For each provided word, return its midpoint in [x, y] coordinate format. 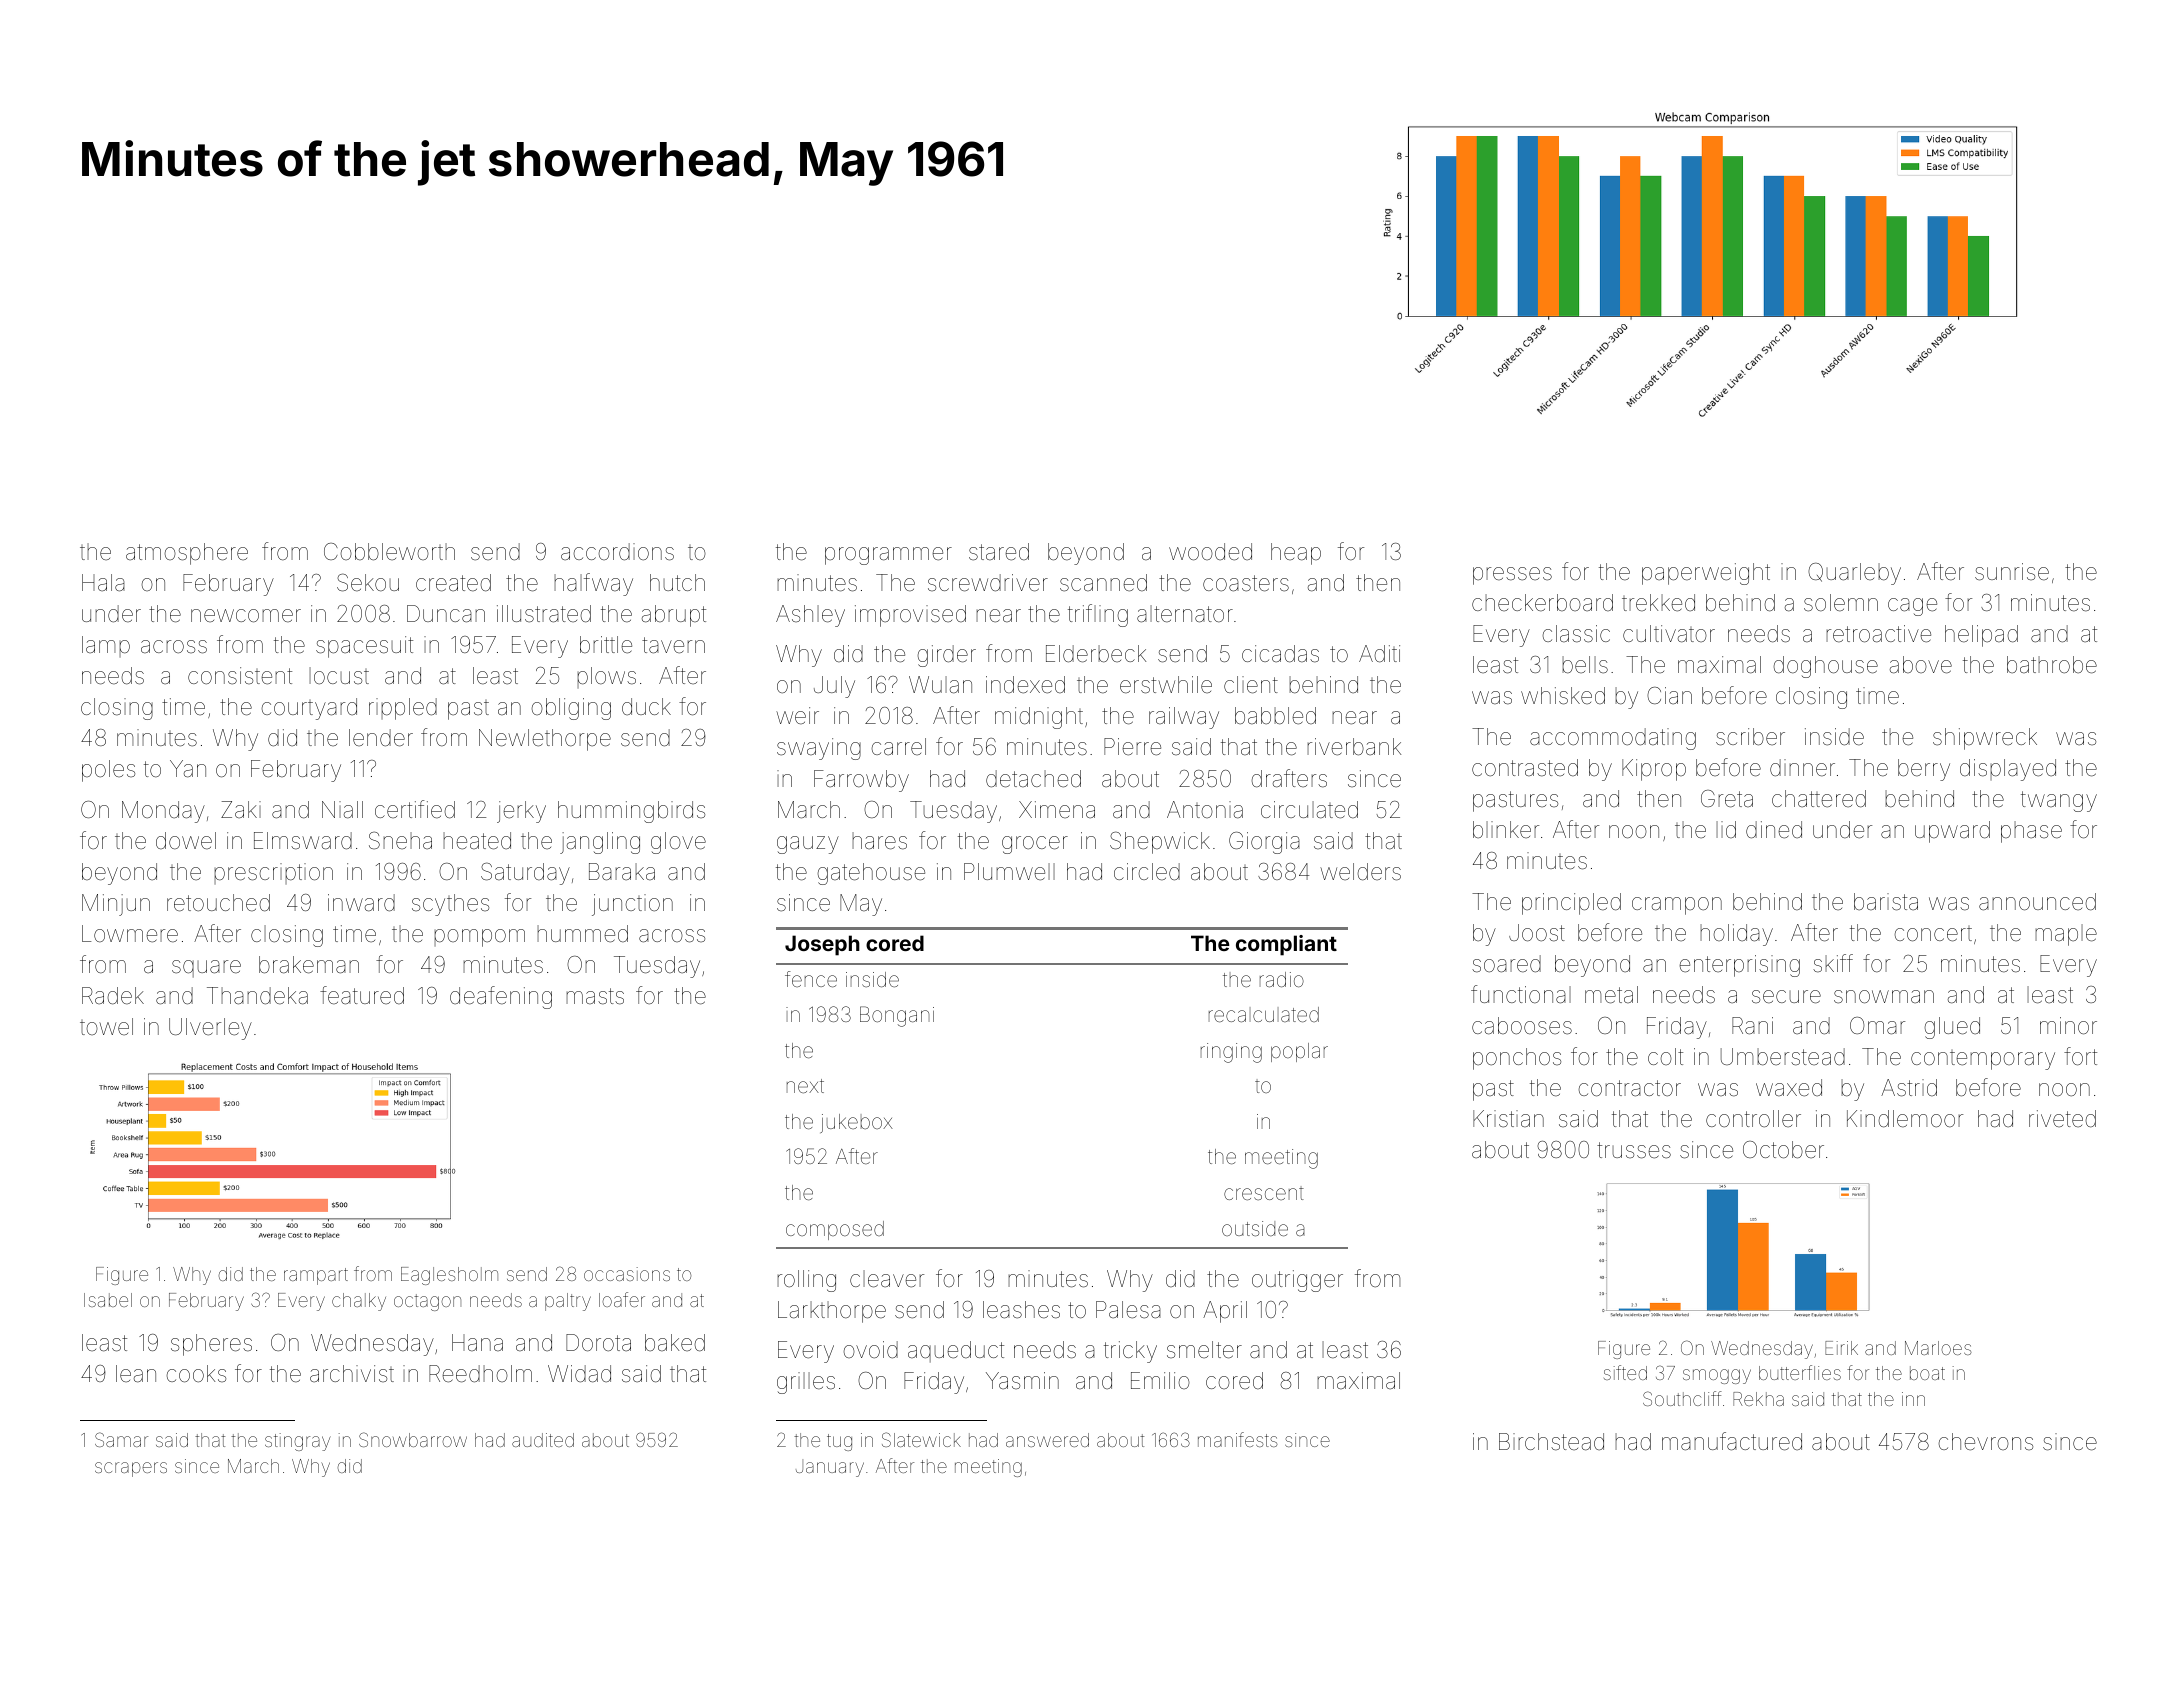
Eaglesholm [449, 1276]
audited [543, 1440]
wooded [1210, 552]
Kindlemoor [1905, 1119]
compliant [1286, 945]
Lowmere [130, 934]
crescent [1264, 1193]
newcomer [246, 615]
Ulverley [210, 1029]
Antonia [1205, 810]
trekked [1658, 603]
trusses [1634, 1150]
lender [381, 738]
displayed [2008, 770]
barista [1886, 902]
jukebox [856, 1123]
